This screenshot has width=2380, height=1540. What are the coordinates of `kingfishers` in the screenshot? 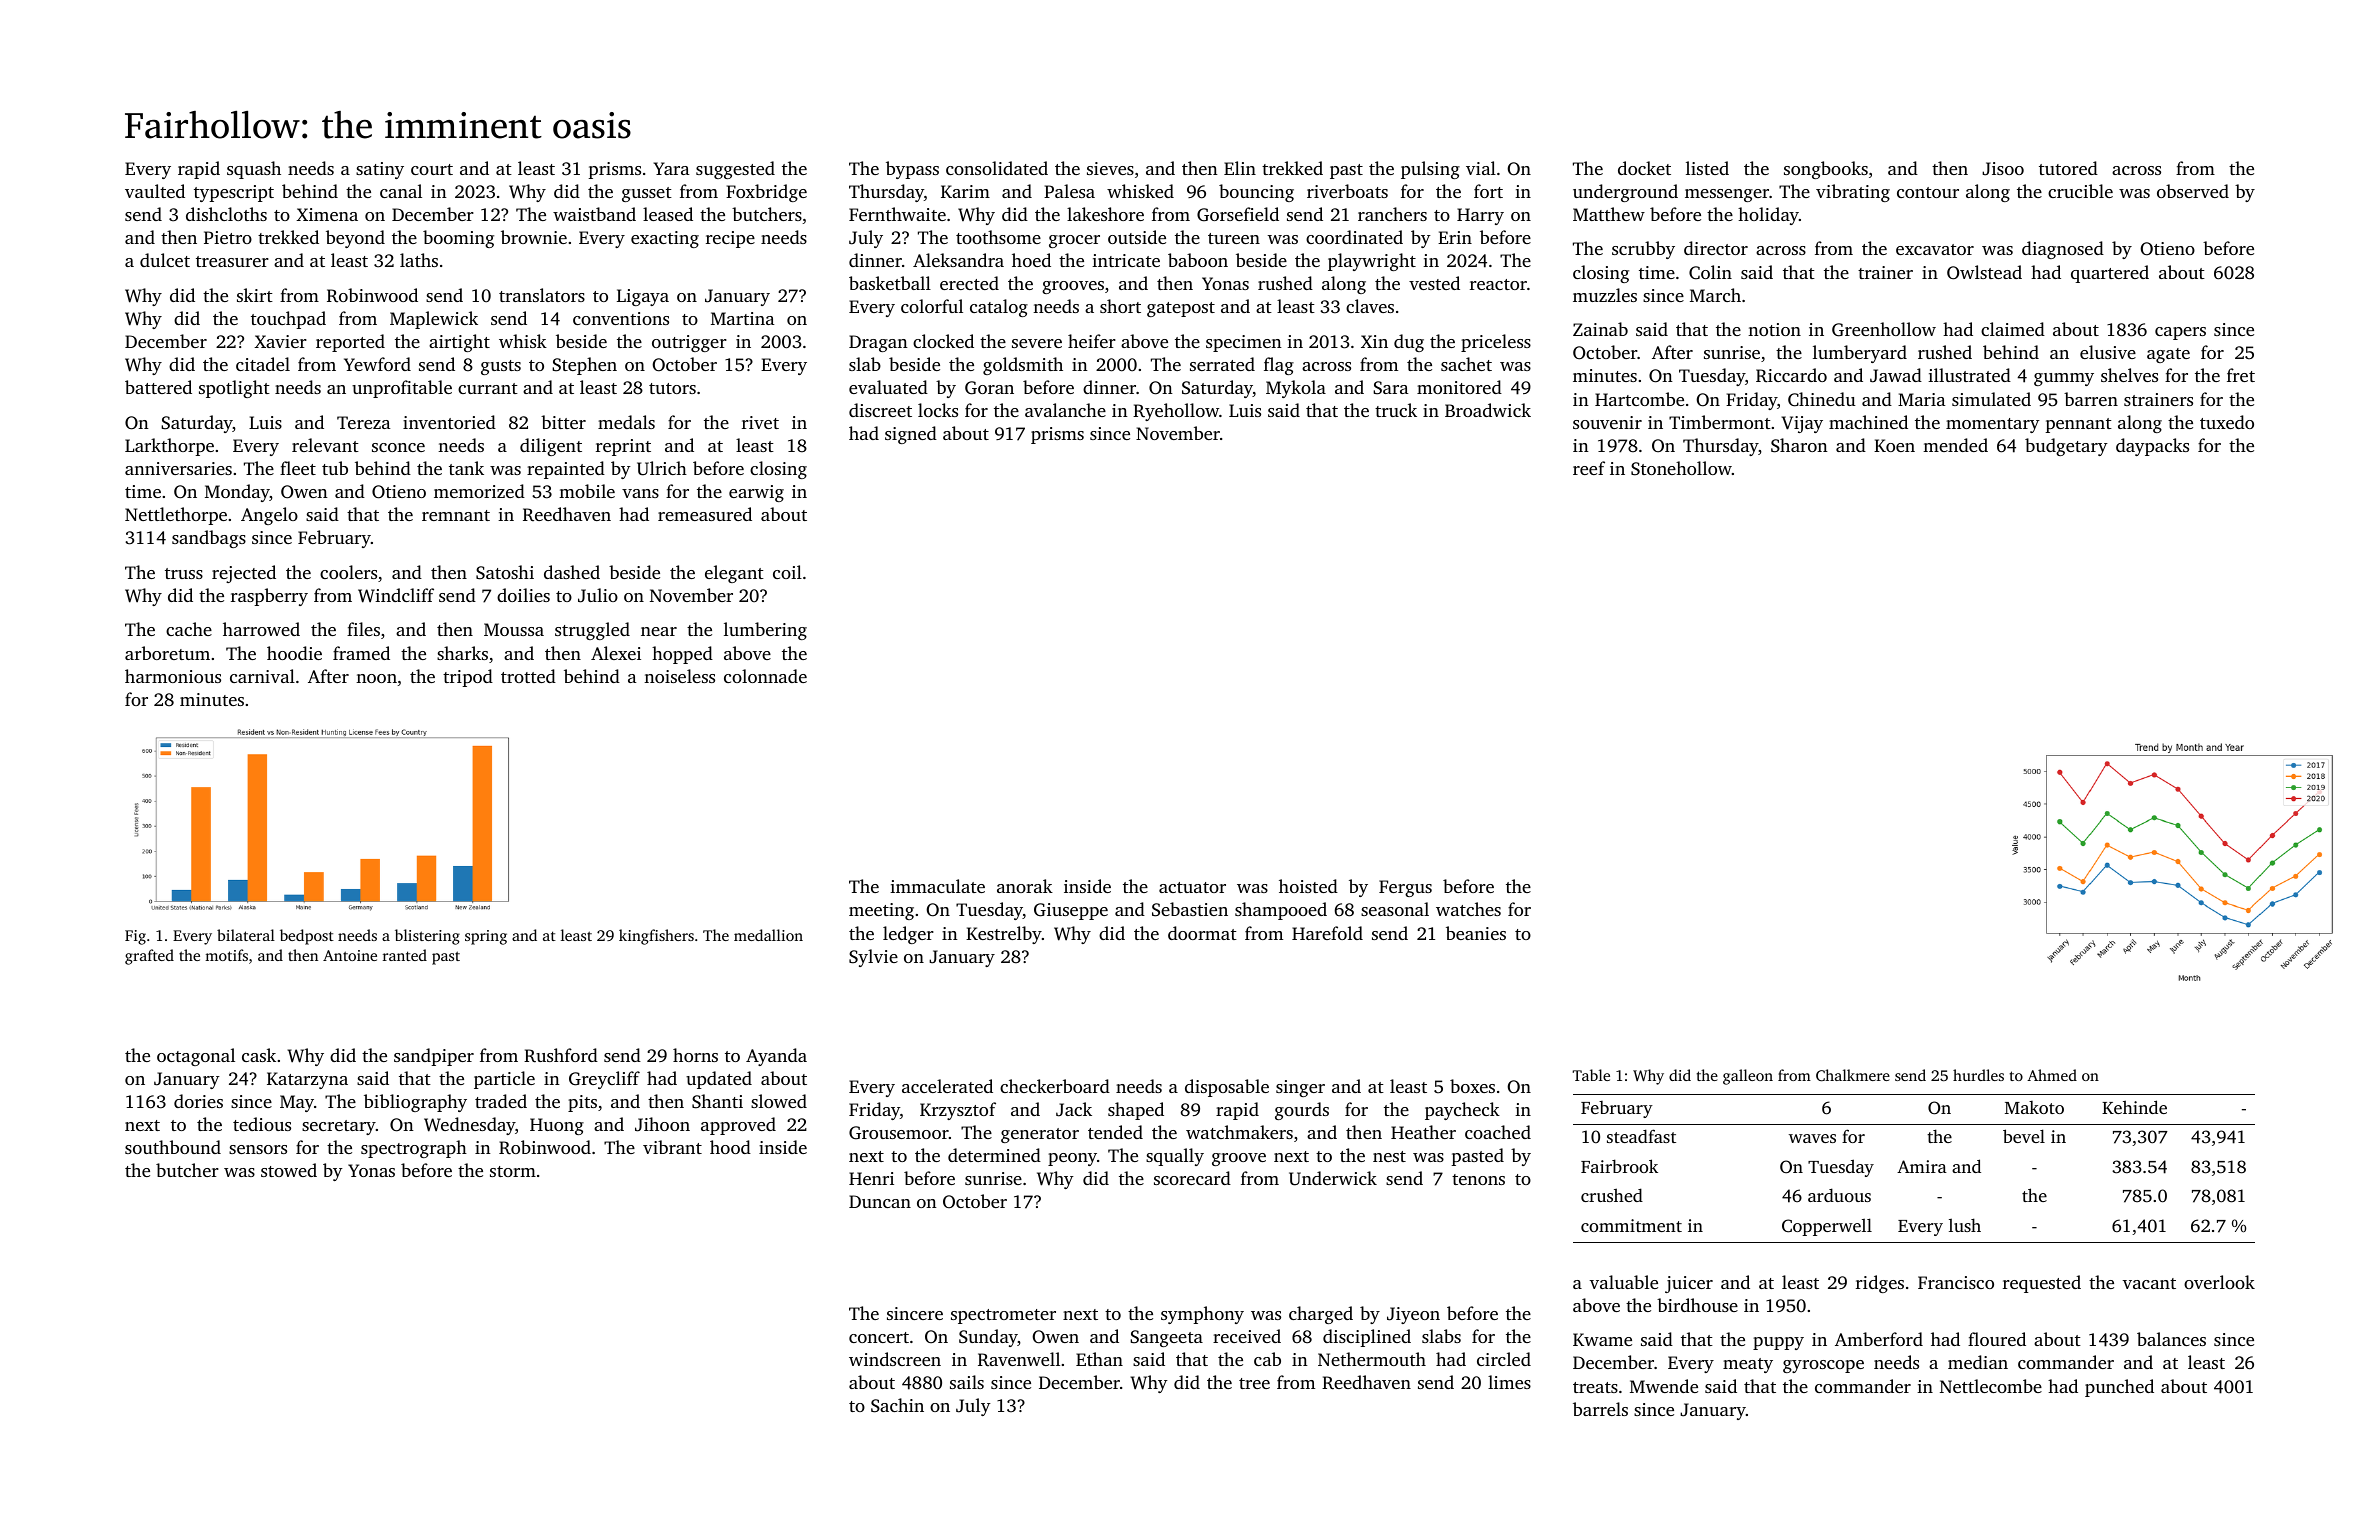 It's located at (656, 937).
